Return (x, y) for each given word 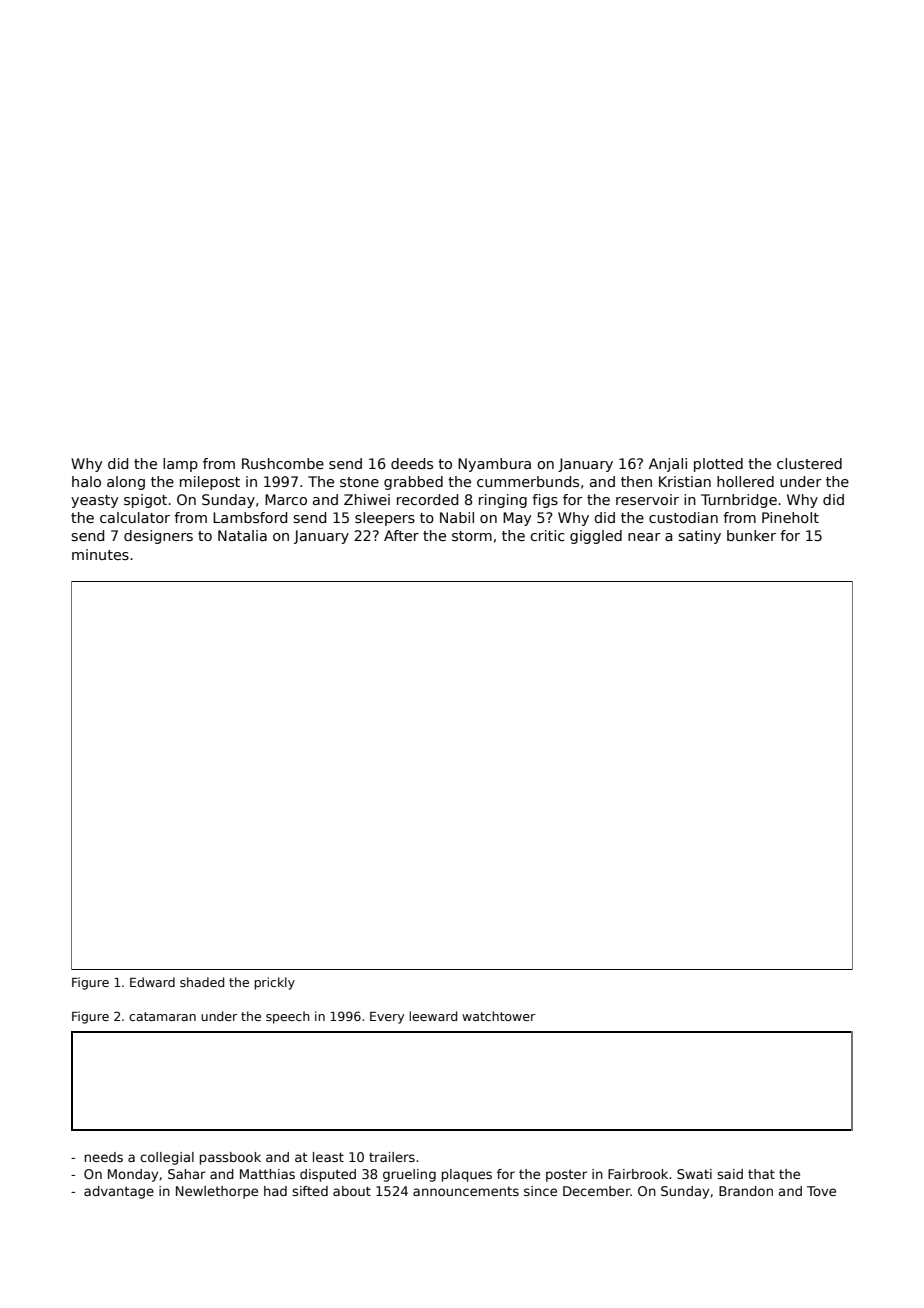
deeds (412, 463)
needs (104, 1157)
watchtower (498, 1016)
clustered (809, 463)
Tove (821, 1191)
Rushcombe (283, 463)
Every (387, 1018)
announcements (466, 1191)
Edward (152, 982)
